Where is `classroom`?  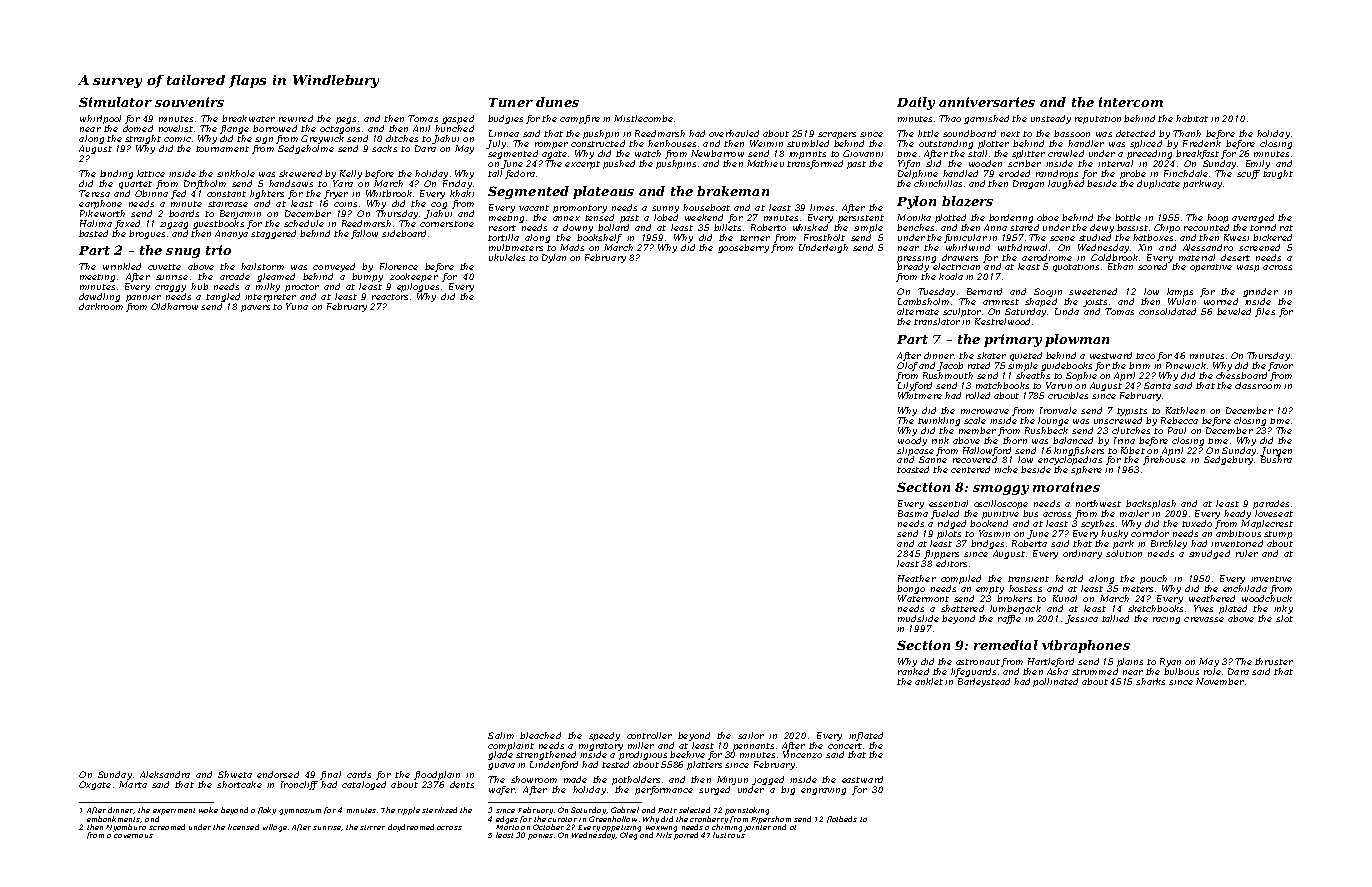
classroom is located at coordinates (1258, 385).
